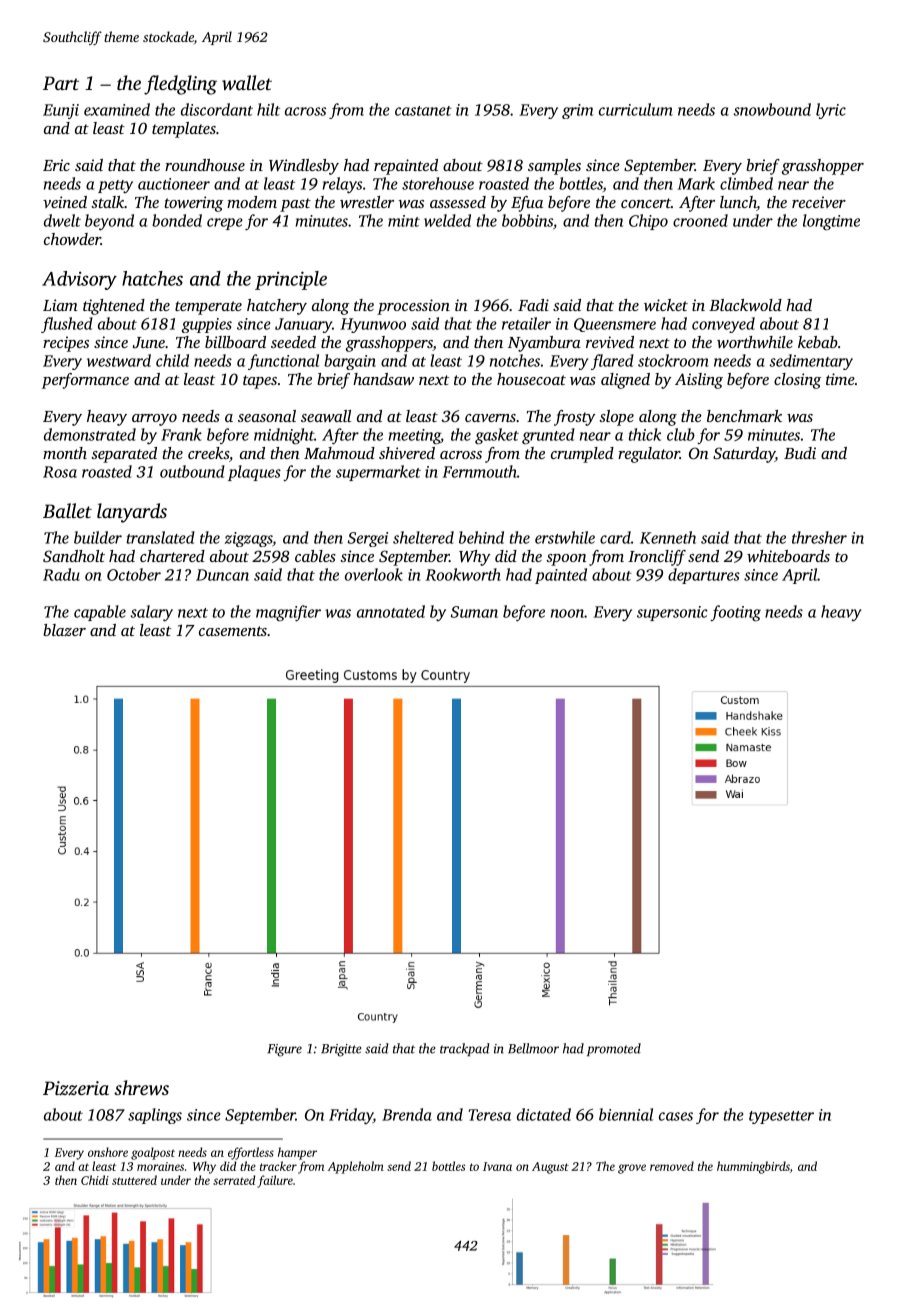 The image size is (908, 1316). I want to click on Chidi, so click(95, 1180).
